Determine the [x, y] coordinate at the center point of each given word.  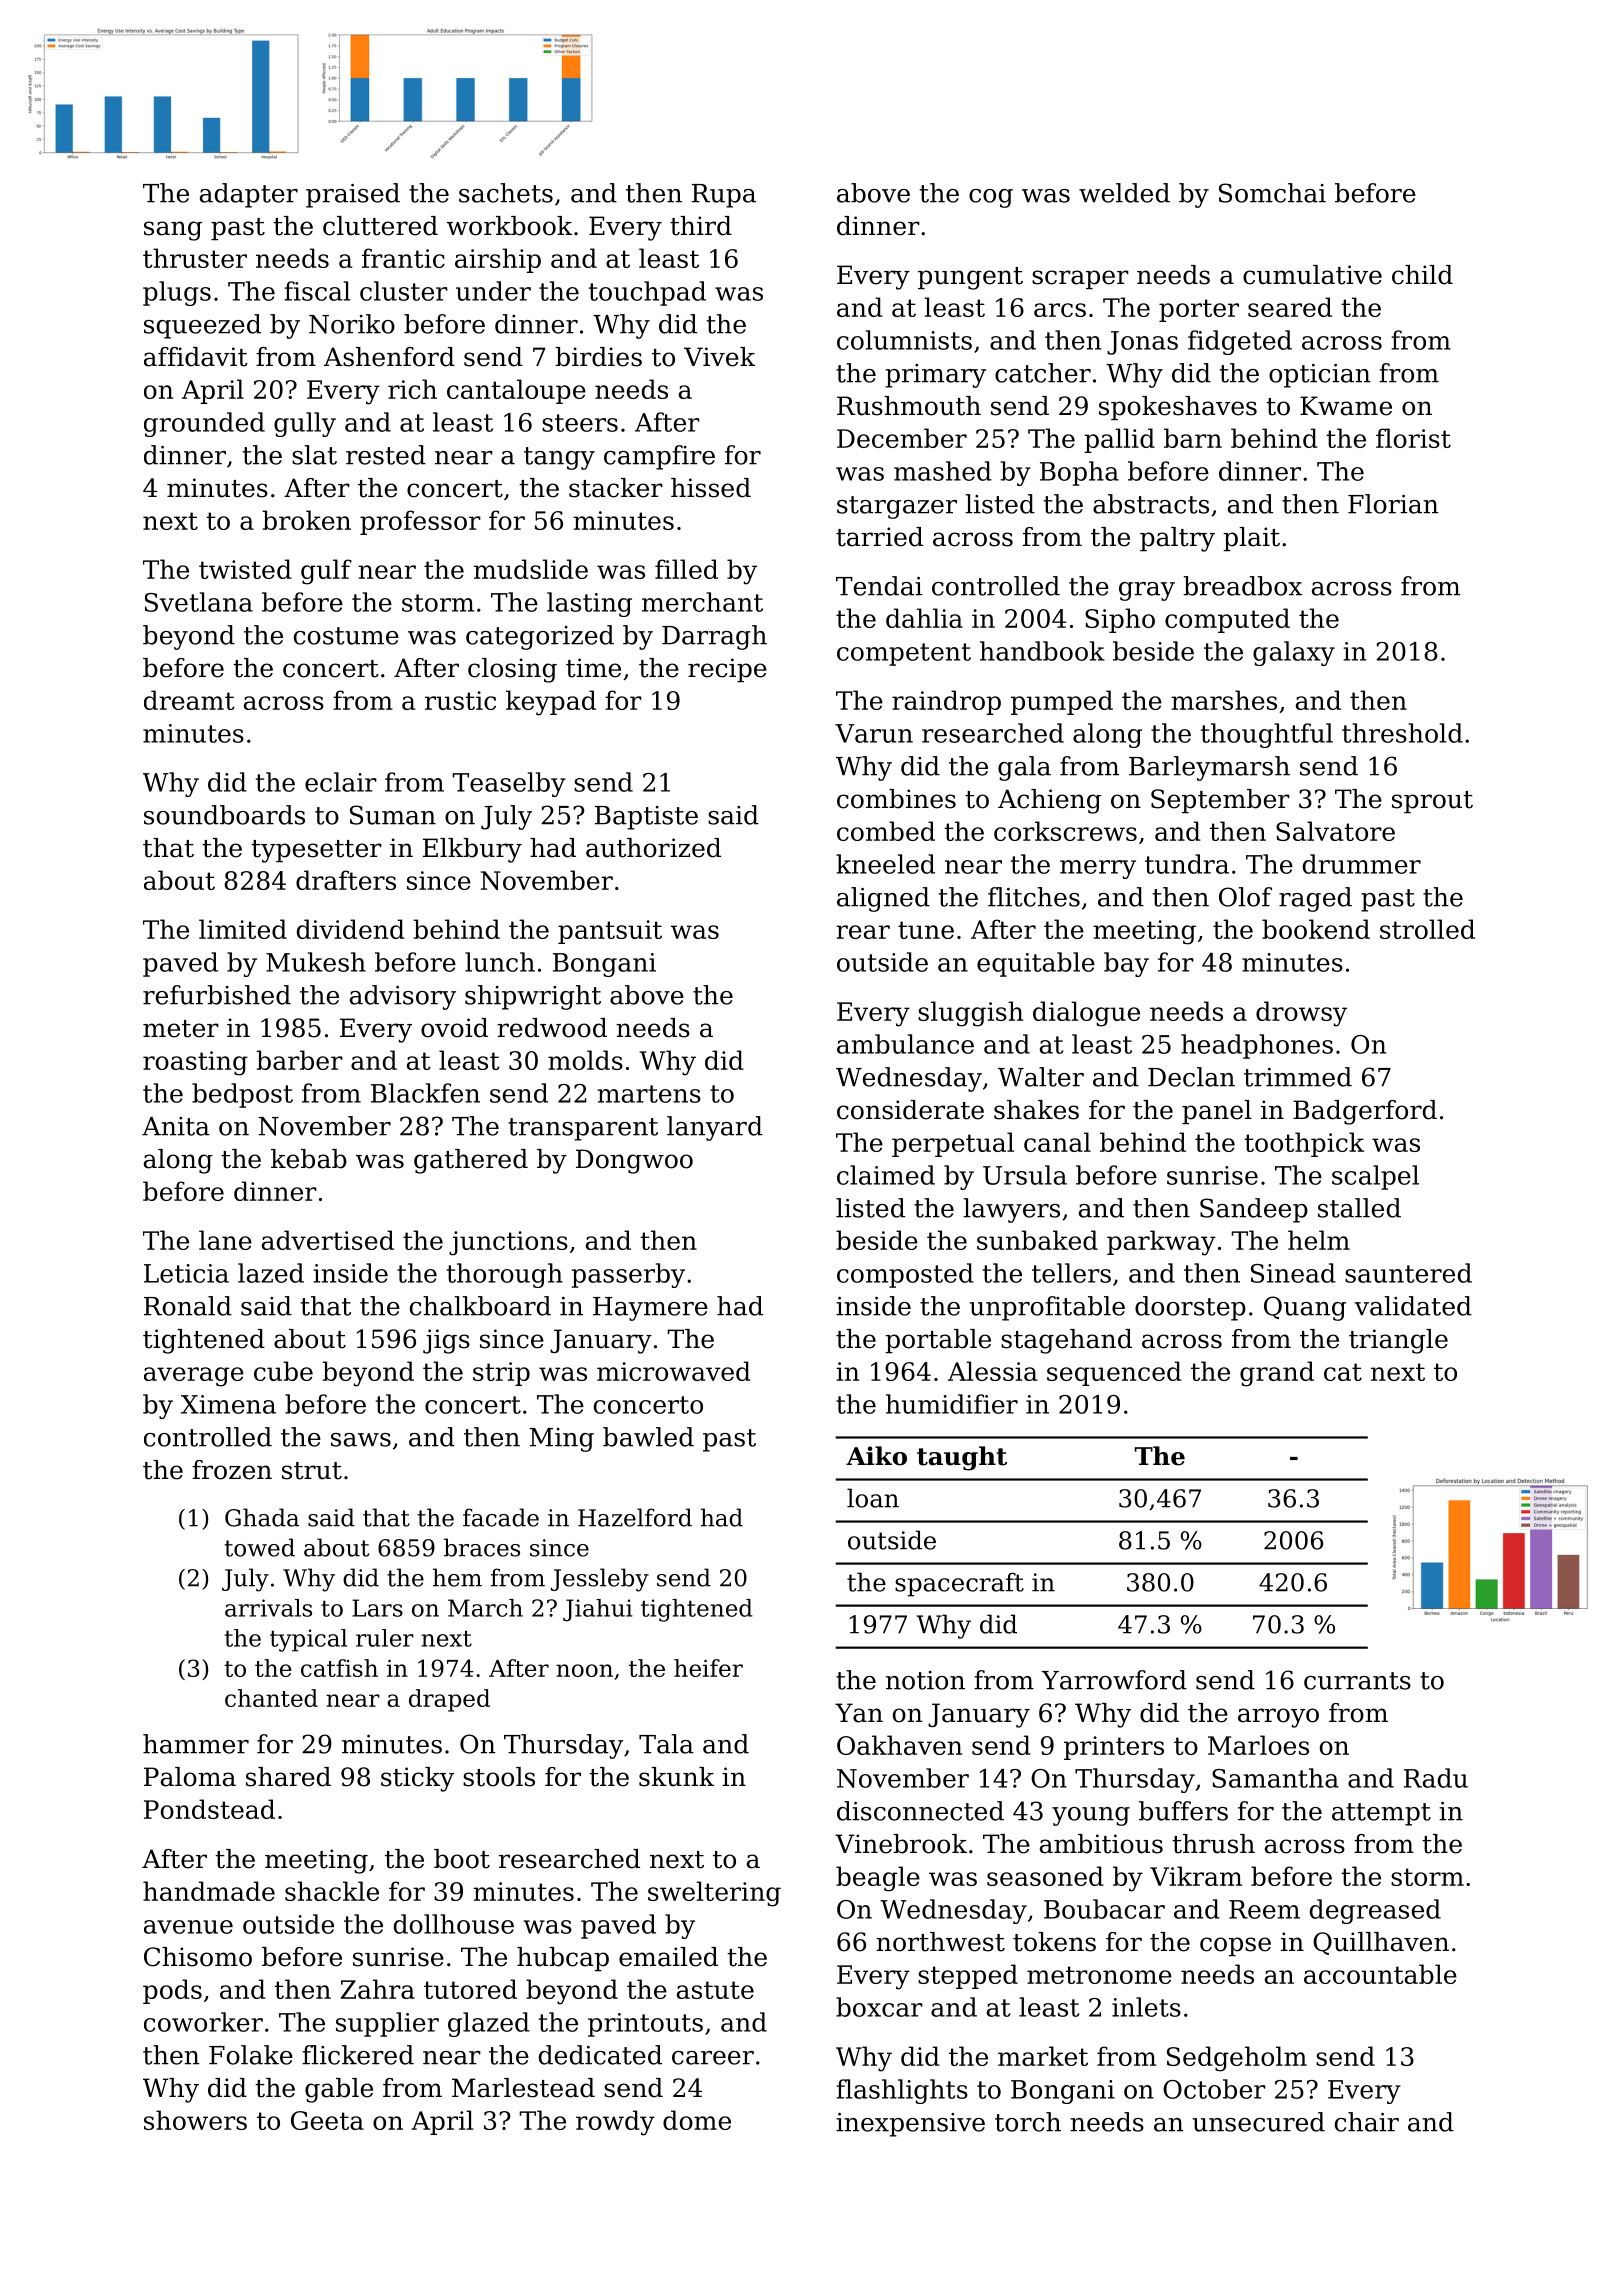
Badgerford [1365, 1112]
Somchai [1272, 193]
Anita [176, 1126]
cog [991, 198]
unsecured [1258, 2122]
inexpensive [910, 2125]
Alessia [992, 1371]
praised [353, 195]
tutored [470, 1989]
